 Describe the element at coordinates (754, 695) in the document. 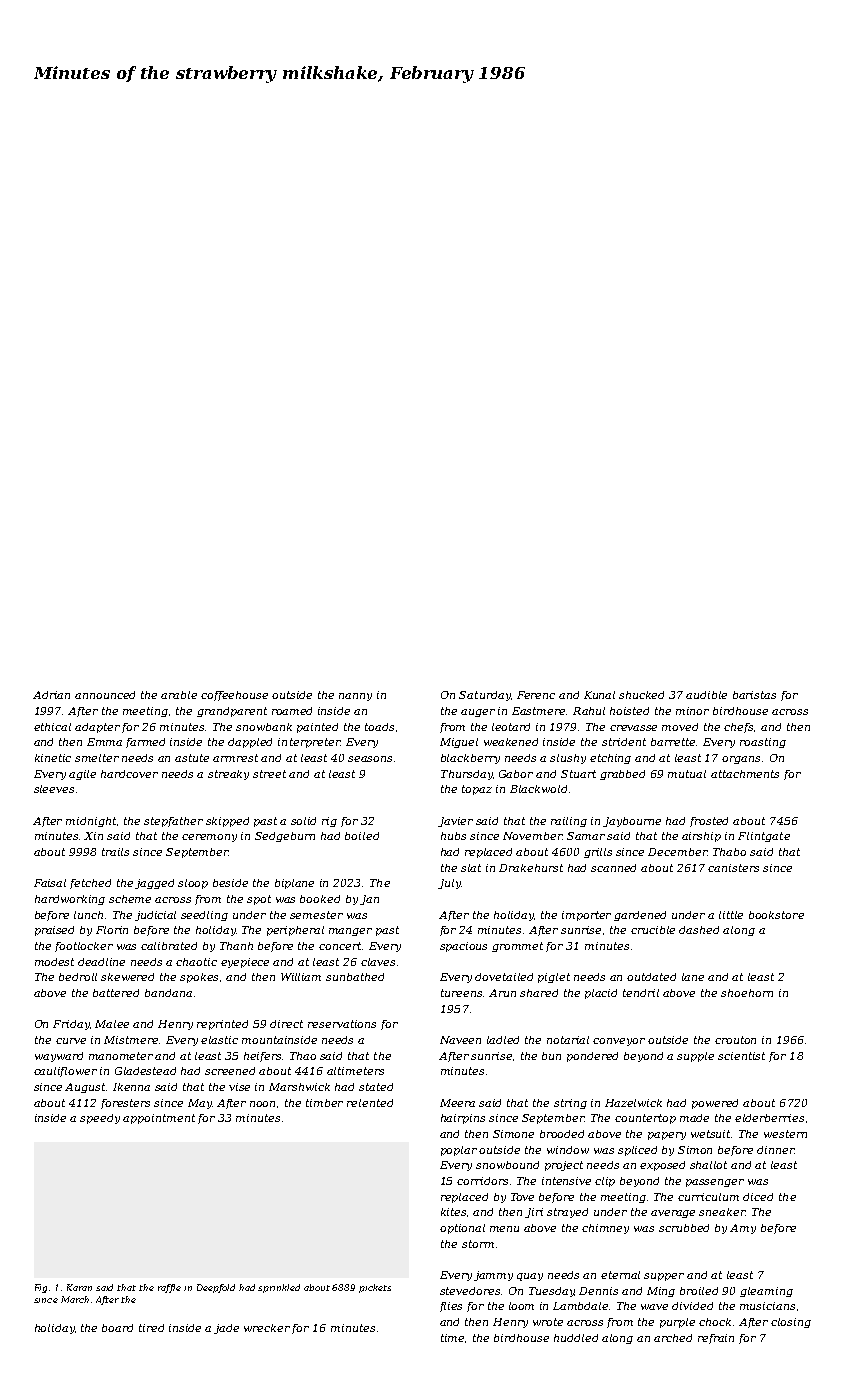

I see `baristas` at that location.
